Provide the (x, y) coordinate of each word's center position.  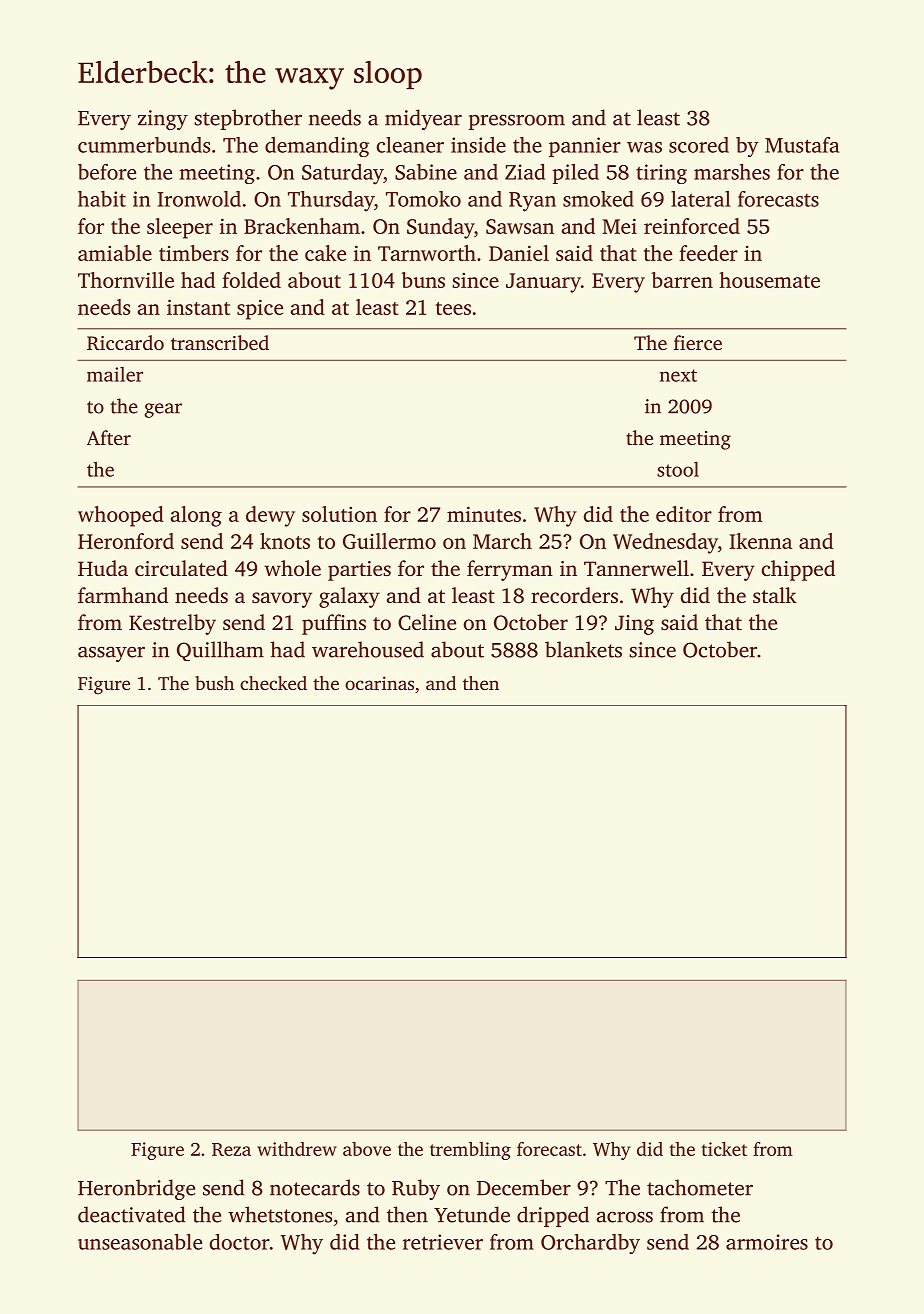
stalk (775, 595)
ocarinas (379, 683)
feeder (708, 253)
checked (273, 683)
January (543, 283)
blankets (583, 649)
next (678, 375)
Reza (231, 1149)
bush (214, 683)
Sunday (440, 228)
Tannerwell (636, 568)
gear (163, 410)
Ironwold (199, 199)
